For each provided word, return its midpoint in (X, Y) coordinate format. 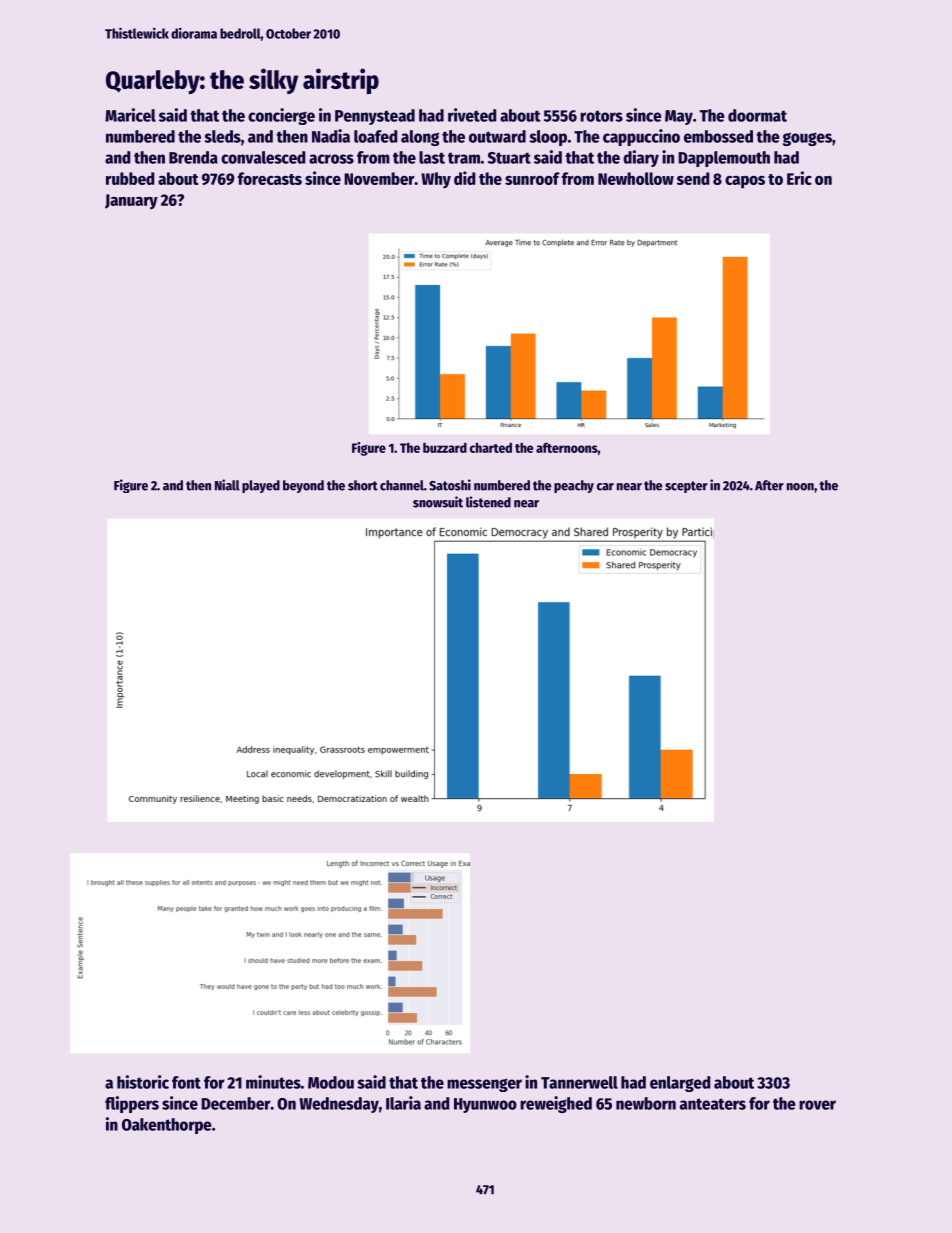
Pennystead (375, 117)
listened (488, 502)
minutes (273, 1082)
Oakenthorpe (167, 1126)
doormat (757, 115)
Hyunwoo (485, 1105)
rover (817, 1105)
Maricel (130, 115)
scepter (686, 487)
